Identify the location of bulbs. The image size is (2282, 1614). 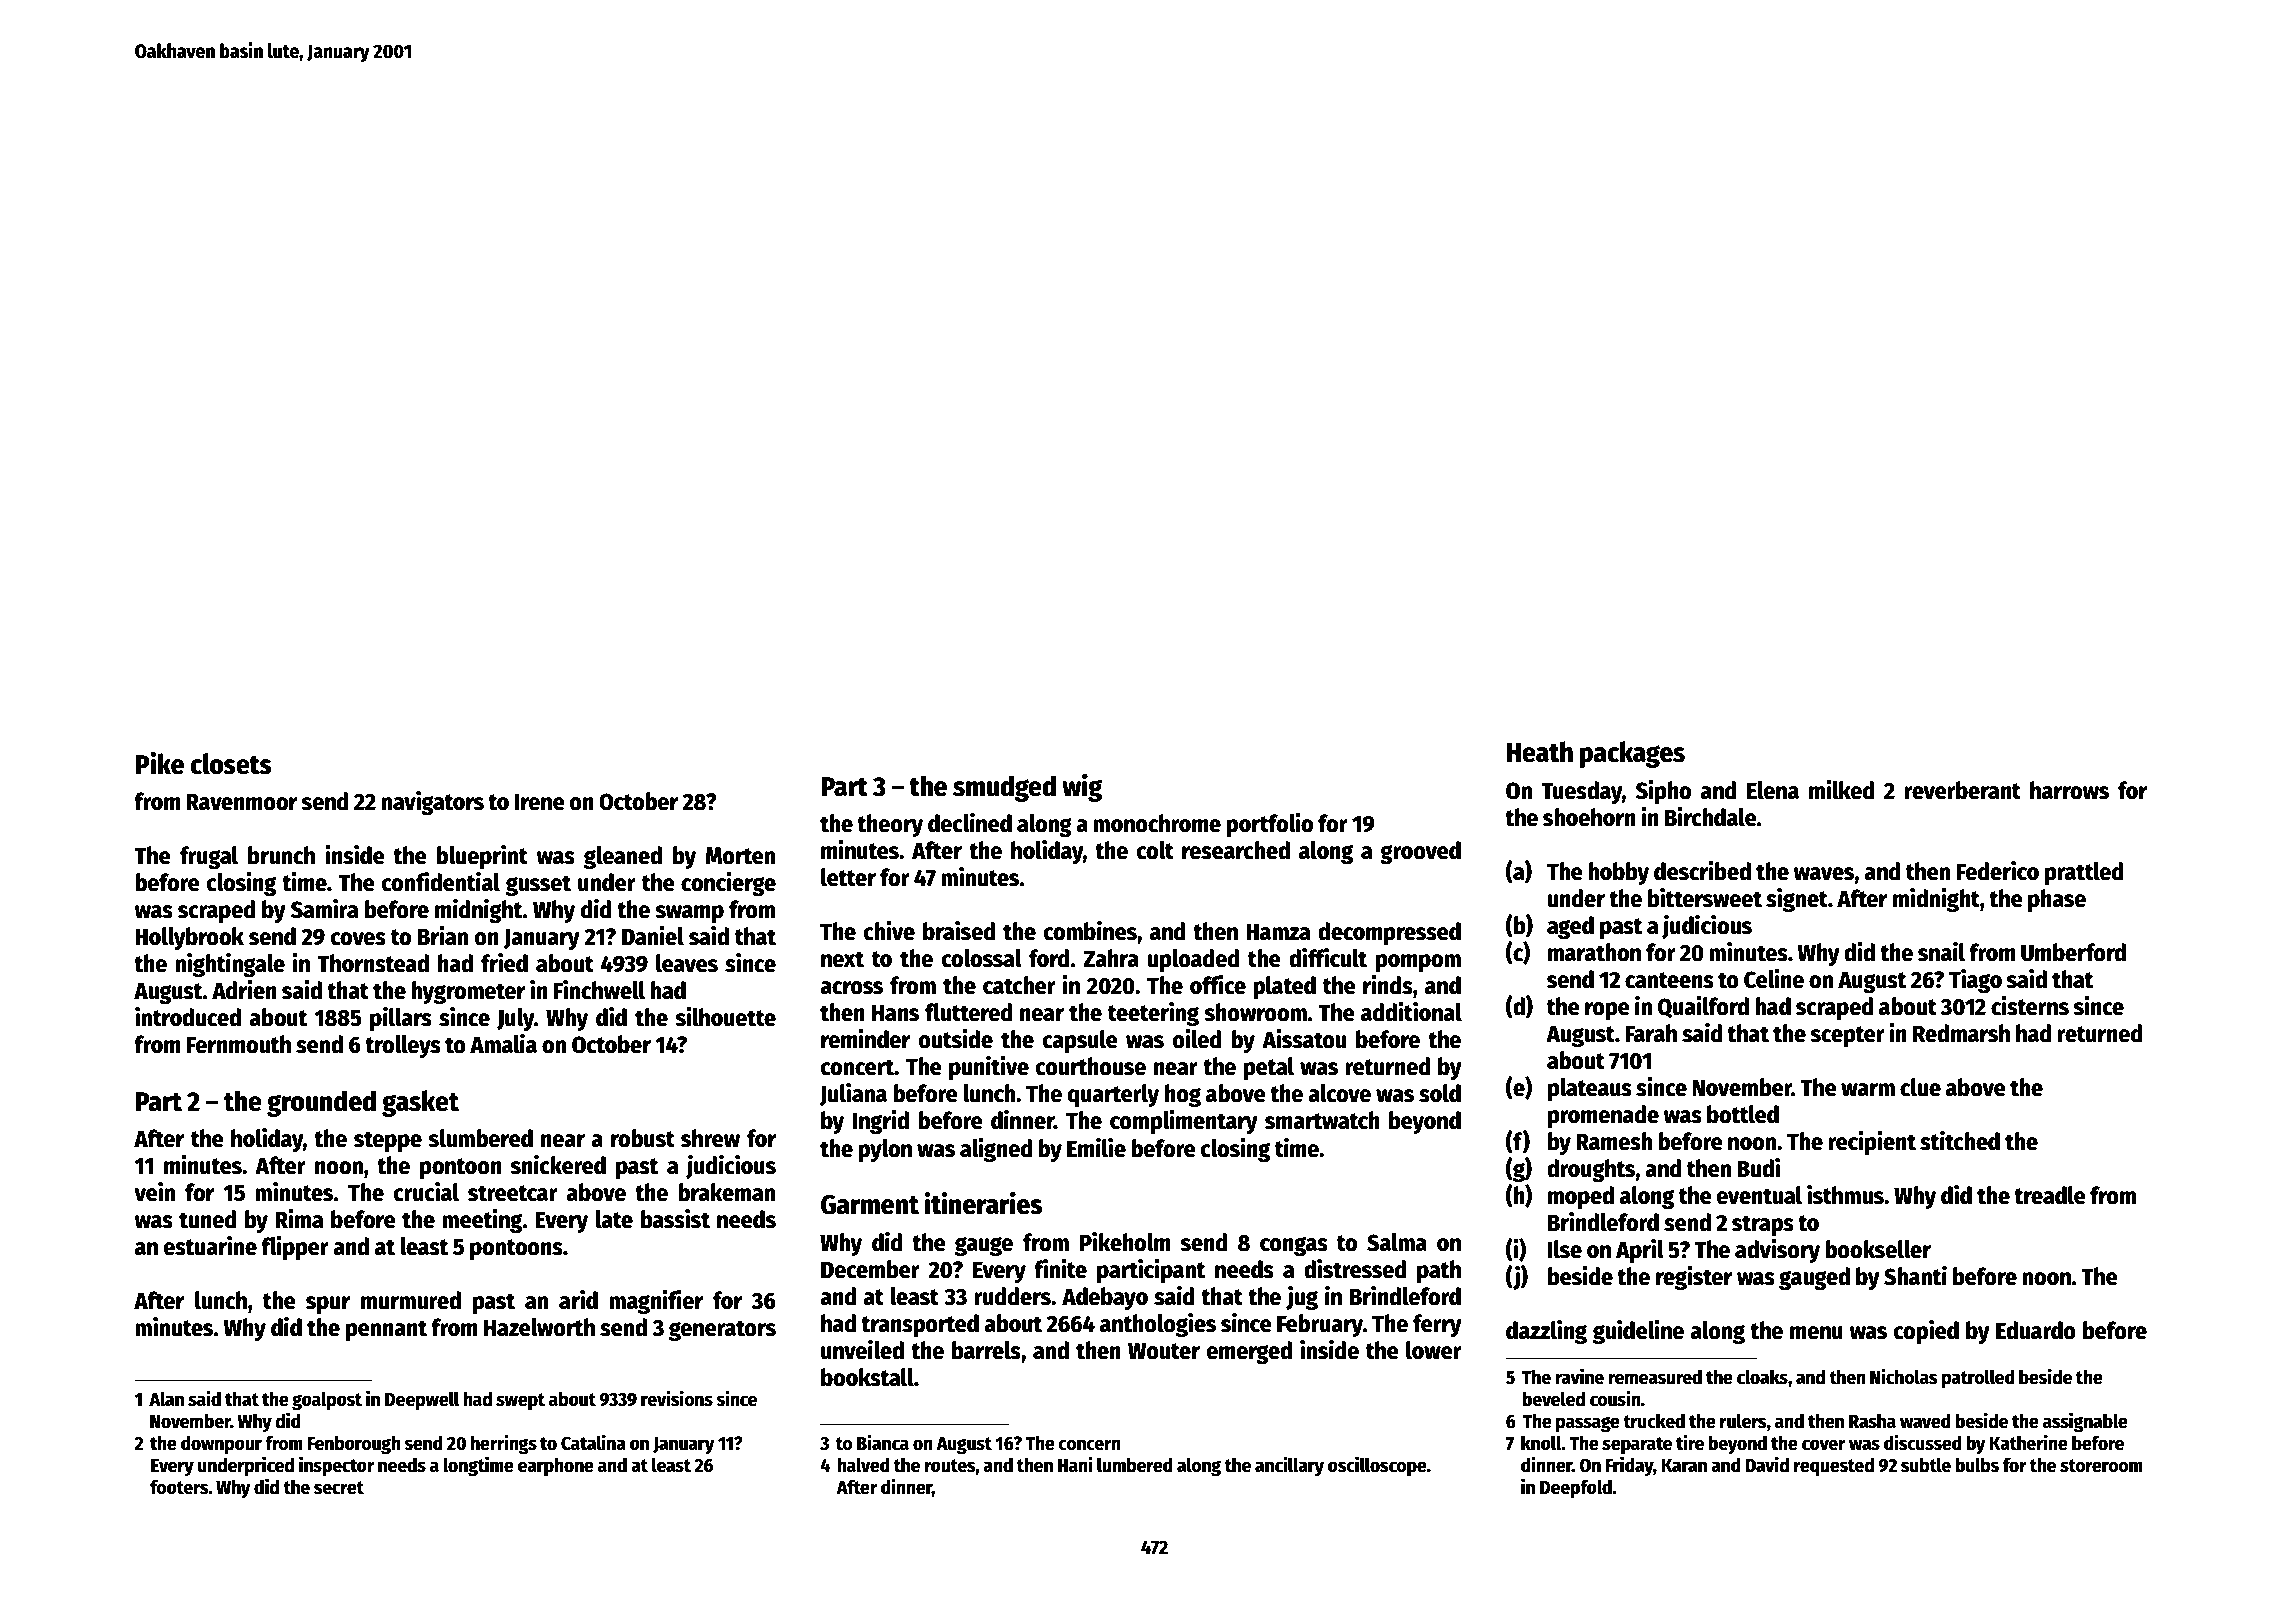
(1977, 1465).
